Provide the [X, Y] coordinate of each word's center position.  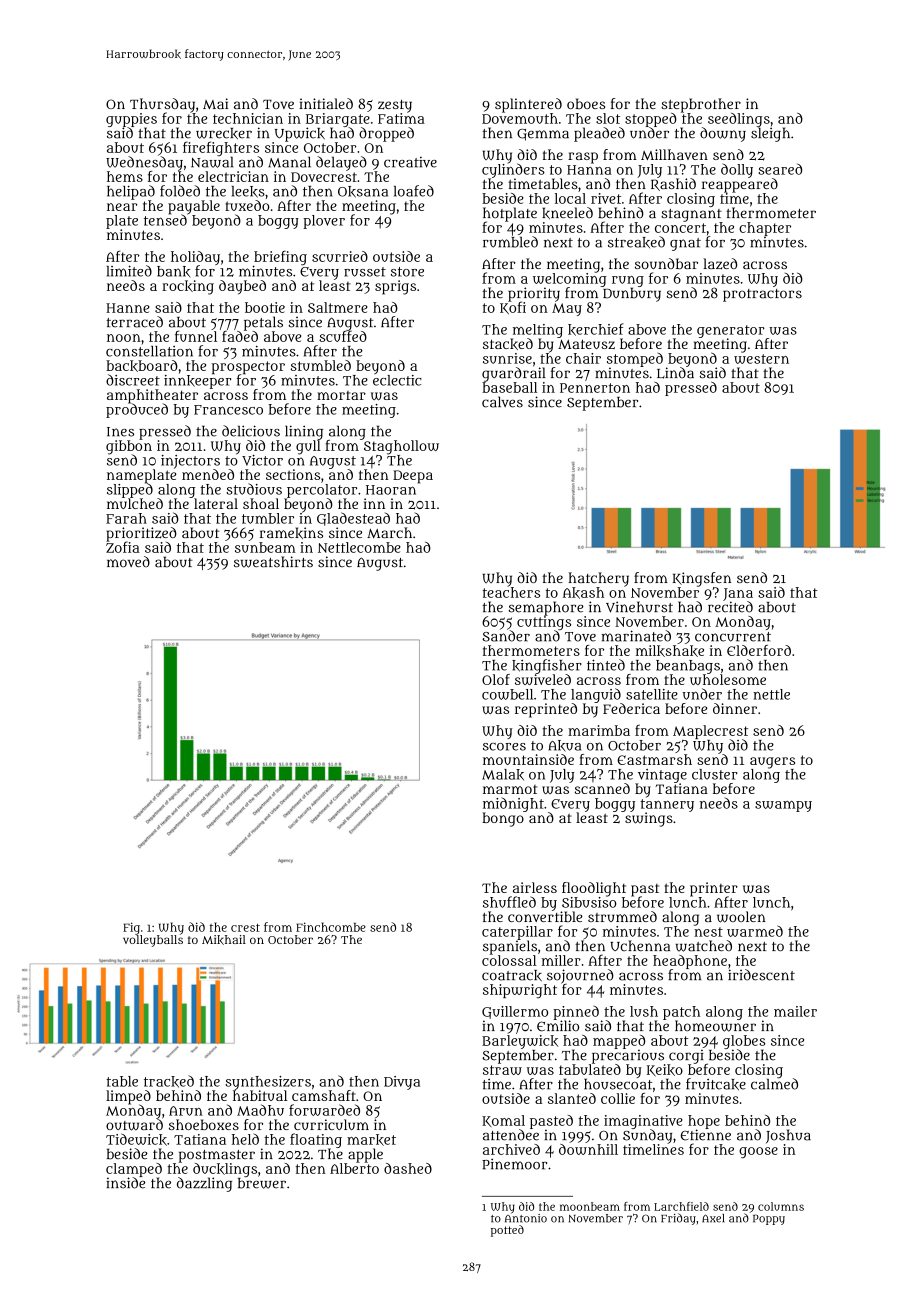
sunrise [507, 358]
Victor [262, 460]
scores [504, 747]
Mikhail [224, 940]
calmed [774, 1084]
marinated [636, 636]
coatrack [512, 976]
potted [507, 1231]
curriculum [331, 1124]
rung [628, 281]
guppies [131, 120]
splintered [528, 105]
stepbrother [701, 105]
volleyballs [153, 941]
